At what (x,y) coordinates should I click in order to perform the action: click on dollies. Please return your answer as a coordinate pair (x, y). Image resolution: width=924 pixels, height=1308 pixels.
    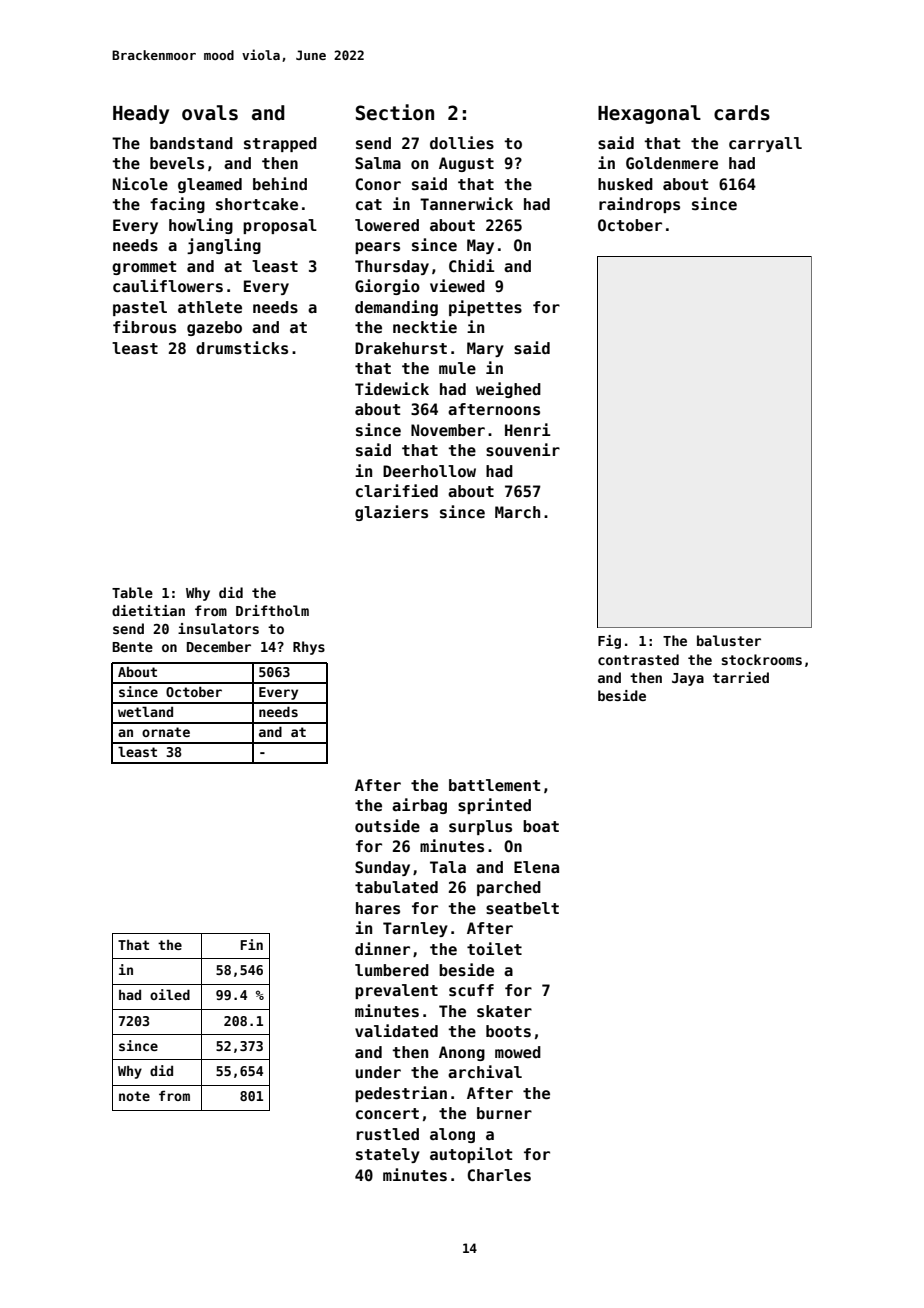
    Looking at the image, I should click on (462, 142).
